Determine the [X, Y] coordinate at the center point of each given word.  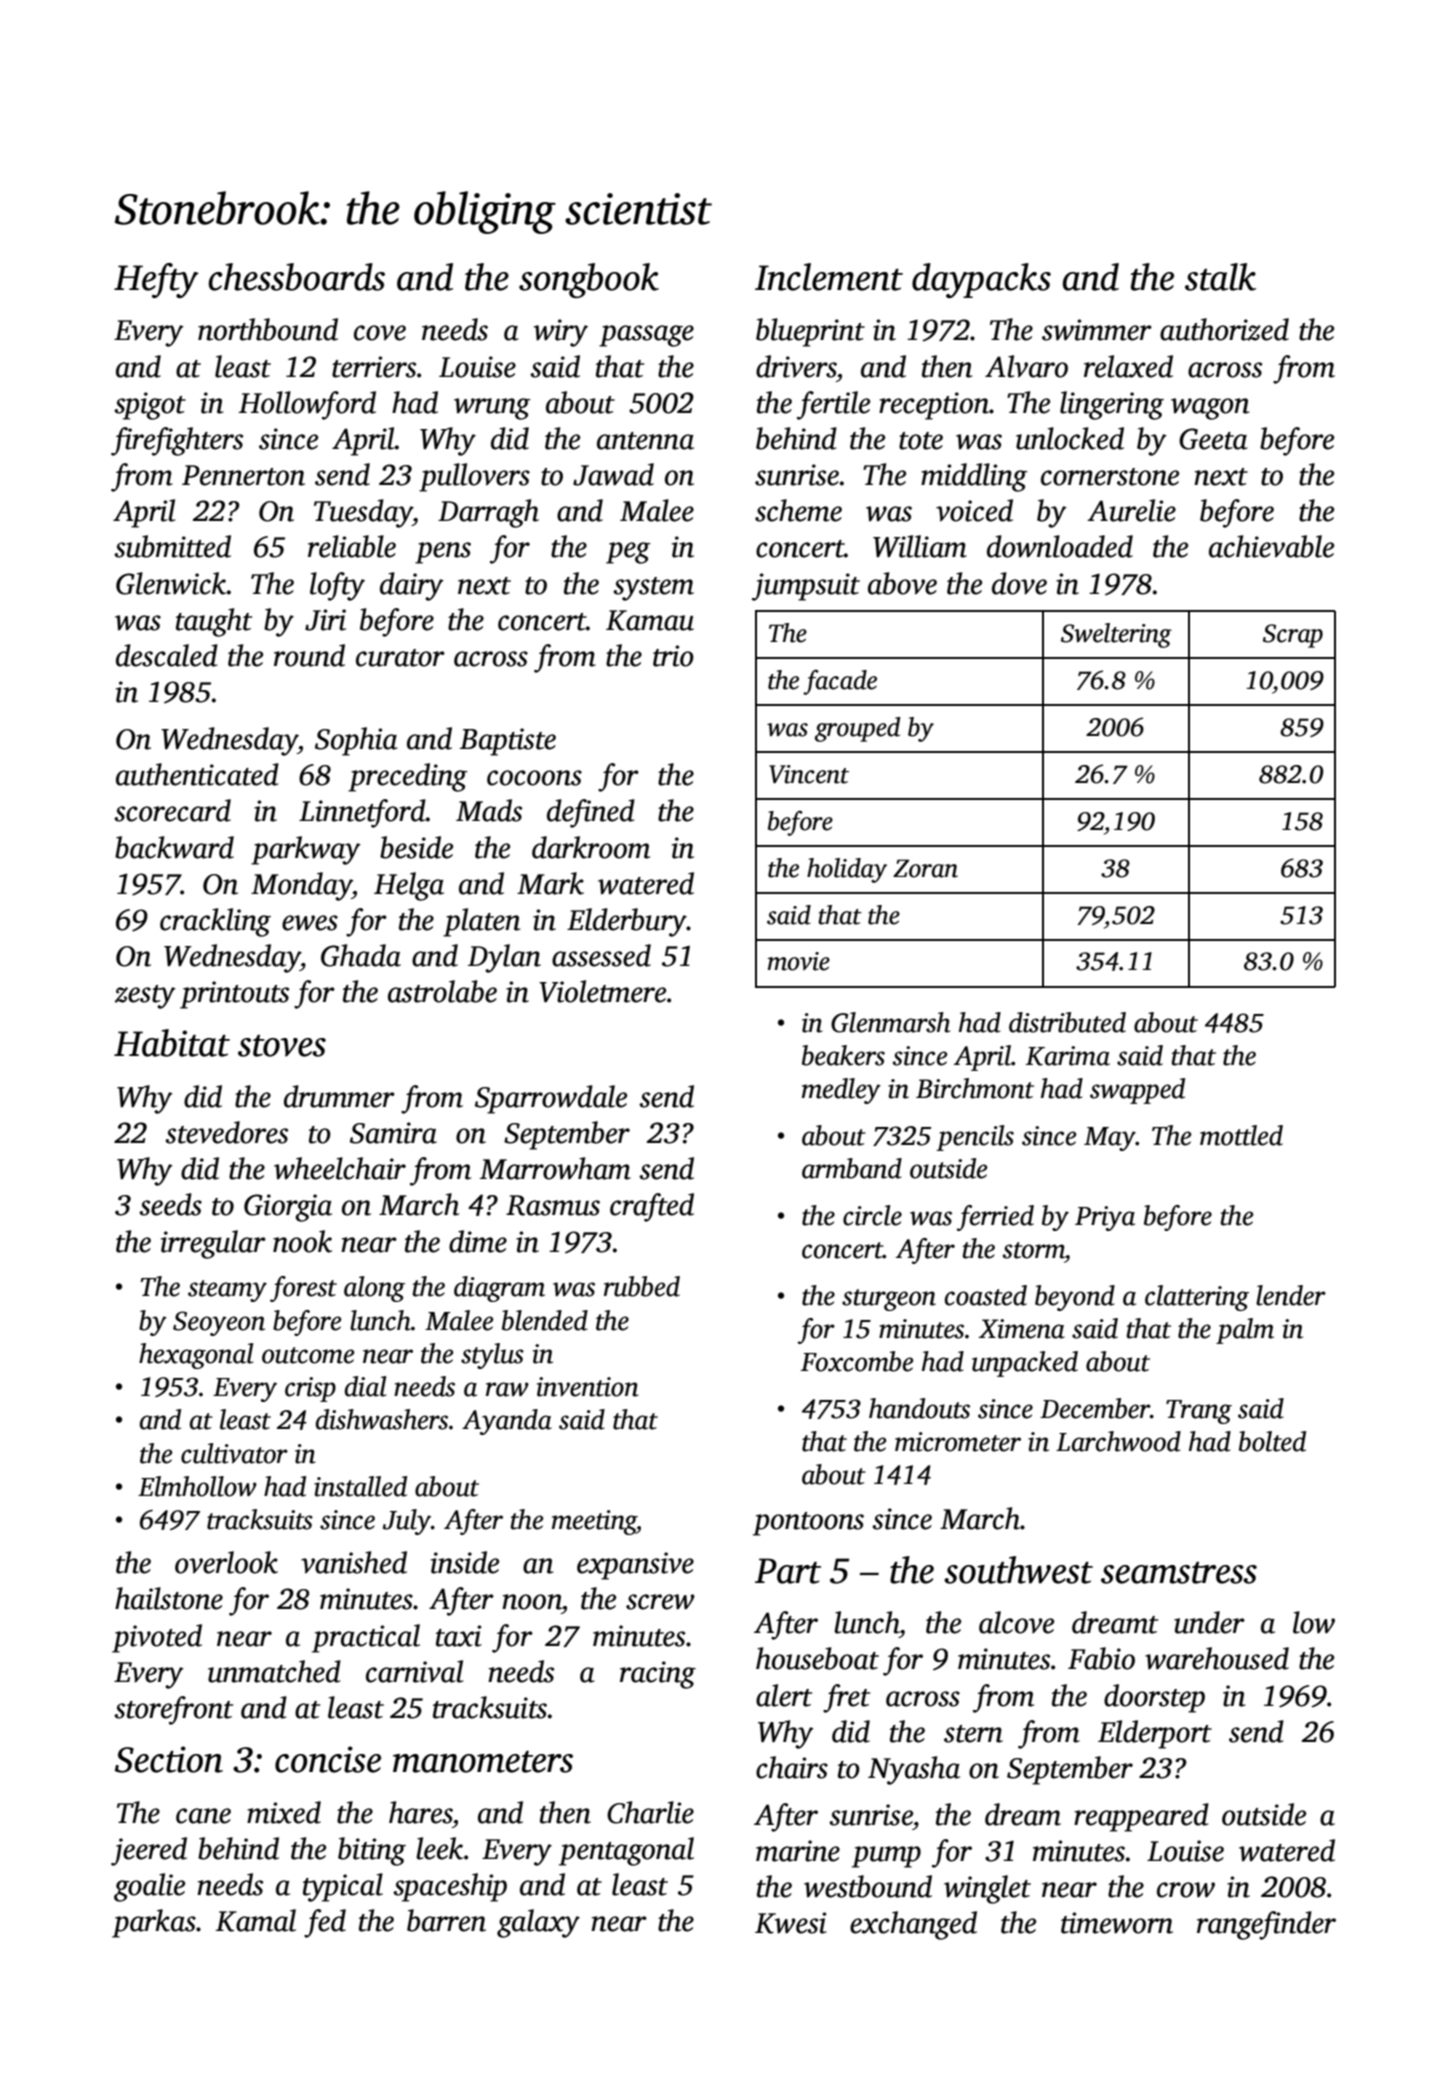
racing [658, 1675]
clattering [1197, 1298]
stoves [282, 1046]
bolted [1272, 1441]
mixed [284, 1812]
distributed [1067, 1022]
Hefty [156, 280]
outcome [308, 1355]
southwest [1018, 1570]
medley [841, 1091]
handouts [919, 1408]
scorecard [172, 810]
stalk [1220, 277]
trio [673, 656]
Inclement [829, 277]
